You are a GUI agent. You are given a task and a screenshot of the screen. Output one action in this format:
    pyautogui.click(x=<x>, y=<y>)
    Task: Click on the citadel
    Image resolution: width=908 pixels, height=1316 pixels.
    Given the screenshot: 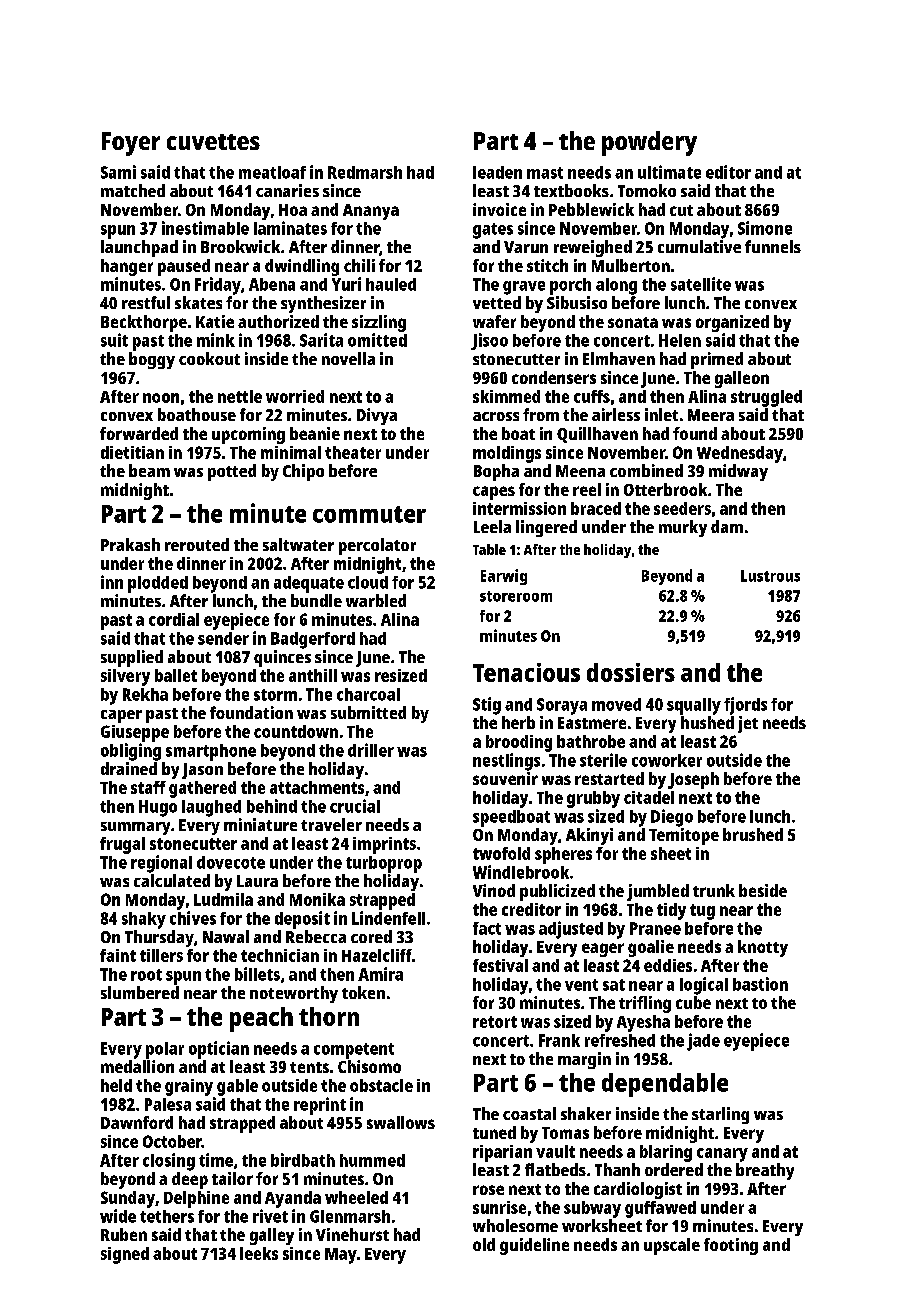 What is the action you would take?
    pyautogui.click(x=649, y=797)
